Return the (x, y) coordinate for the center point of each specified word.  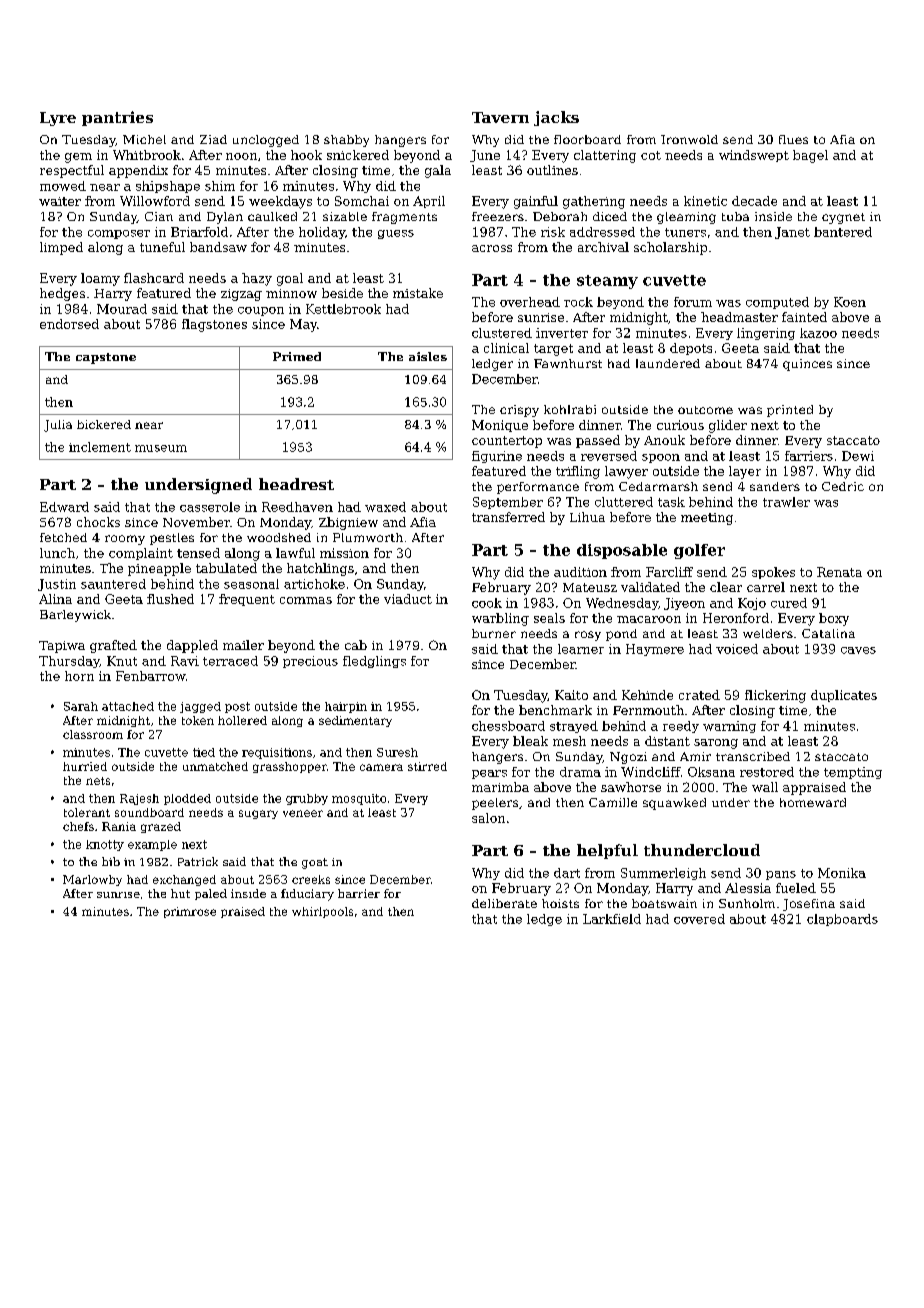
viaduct (408, 599)
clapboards (842, 920)
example (152, 845)
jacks (556, 118)
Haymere (655, 650)
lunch (57, 553)
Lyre (58, 119)
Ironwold (689, 139)
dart (567, 873)
